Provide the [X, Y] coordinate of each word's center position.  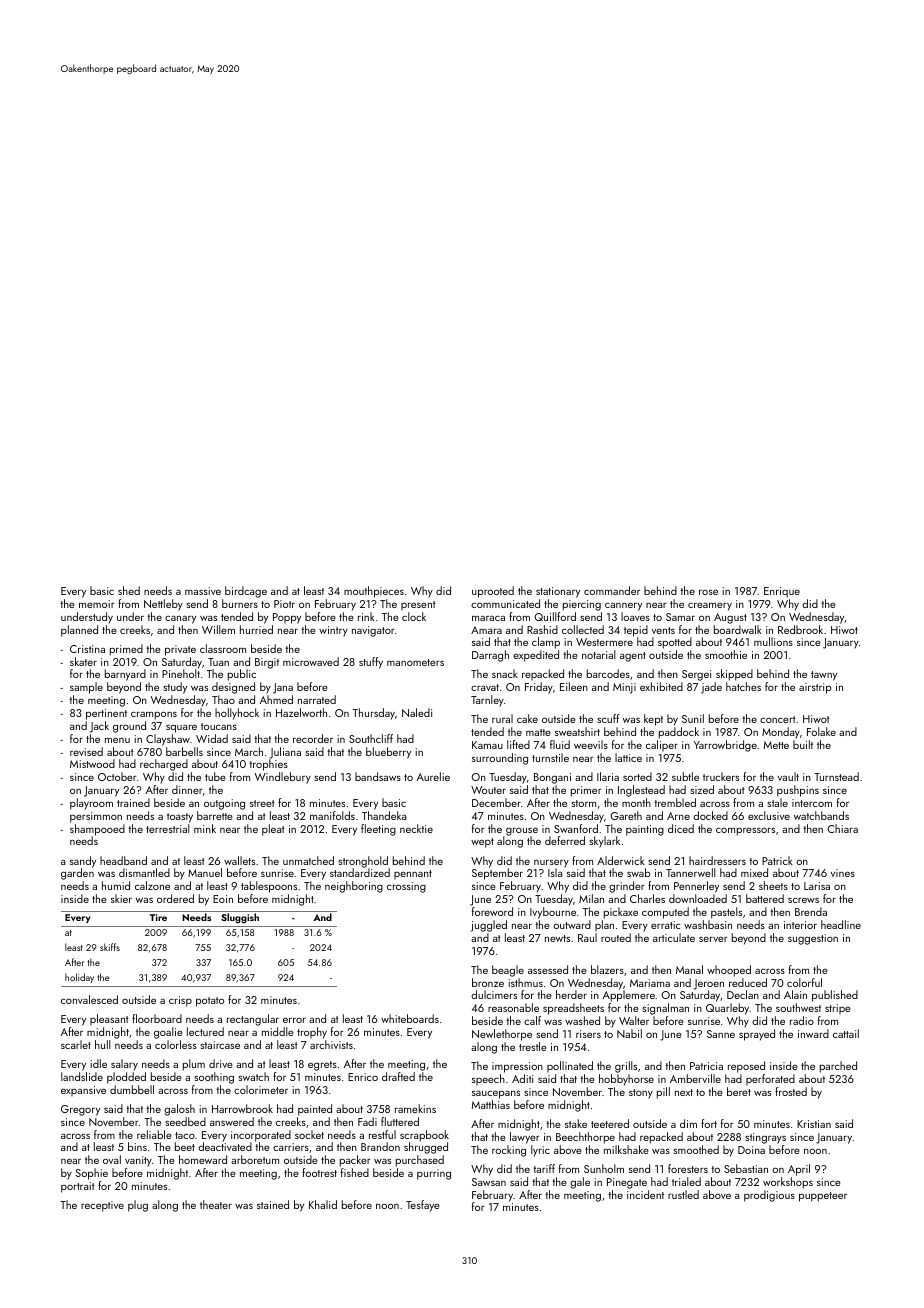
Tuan [218, 662]
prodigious [769, 1196]
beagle [508, 971]
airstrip [815, 688]
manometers [415, 662]
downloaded [698, 898]
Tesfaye [423, 1206]
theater [216, 1204]
